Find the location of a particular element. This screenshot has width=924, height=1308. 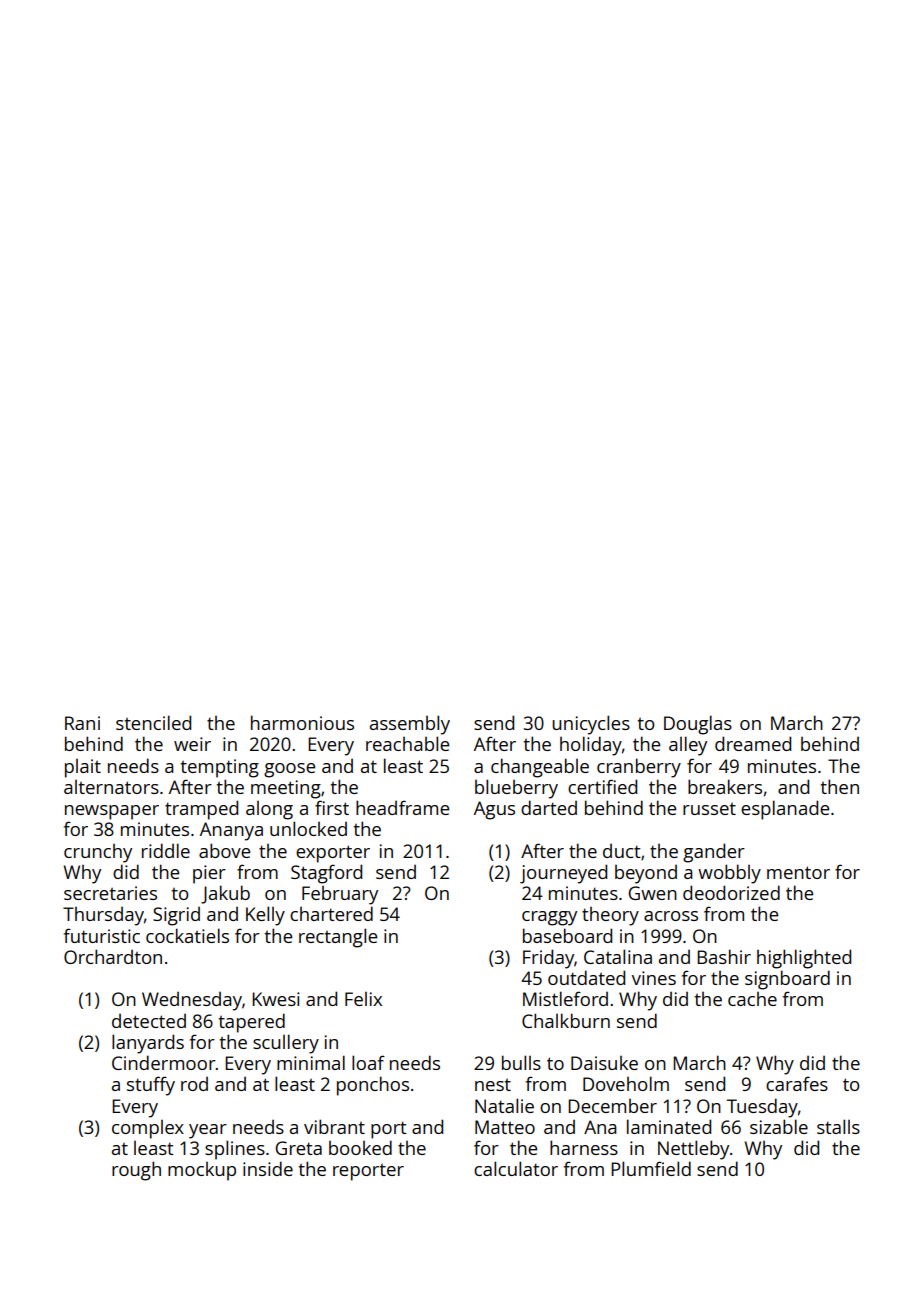

rectangle is located at coordinates (338, 938).
